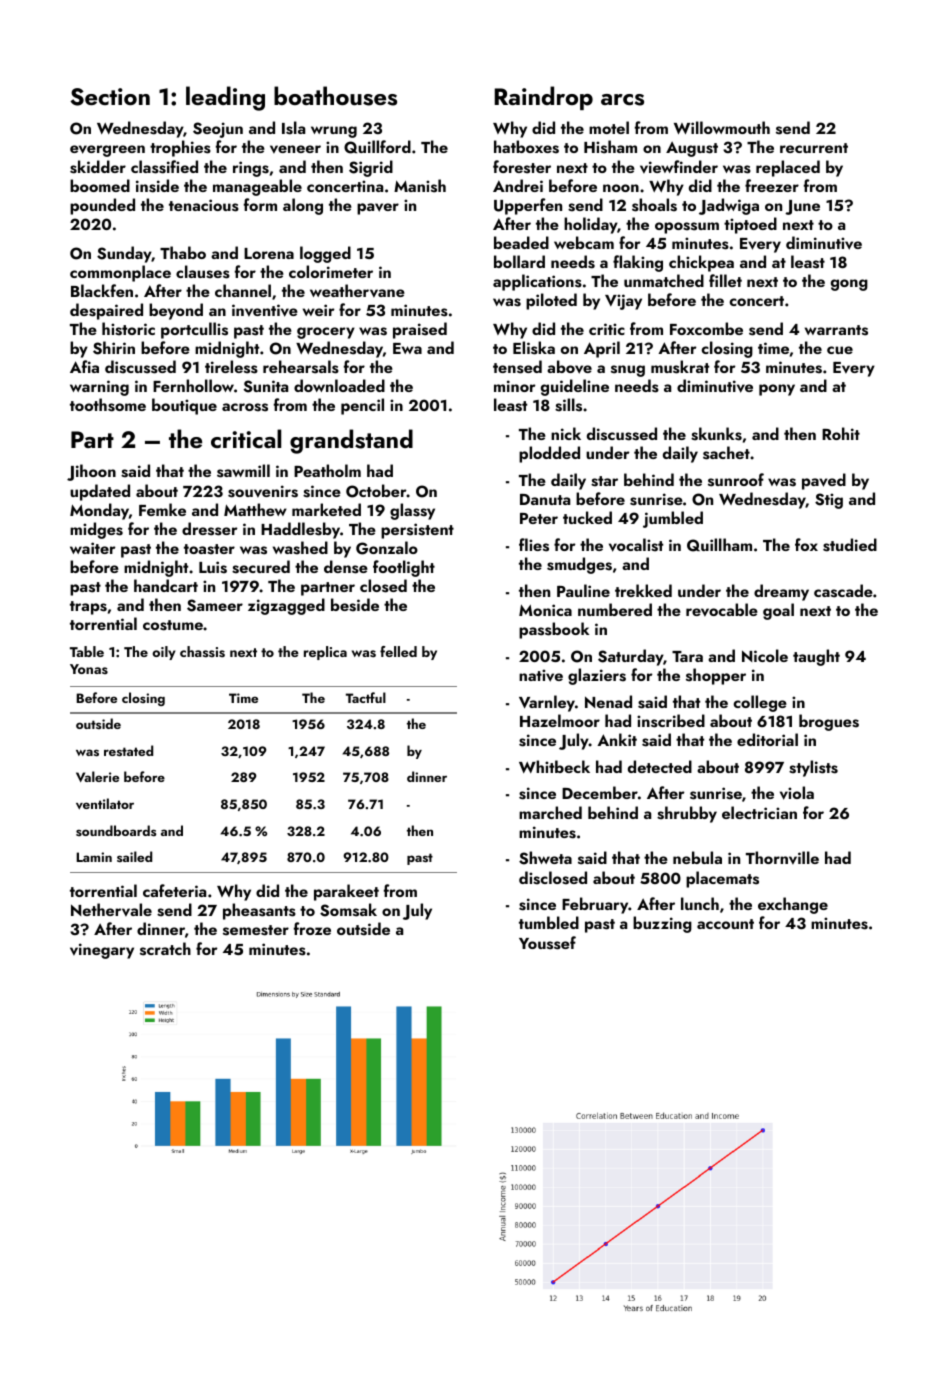 Image resolution: width=950 pixels, height=1376 pixels. I want to click on Gonzalo, so click(387, 548).
